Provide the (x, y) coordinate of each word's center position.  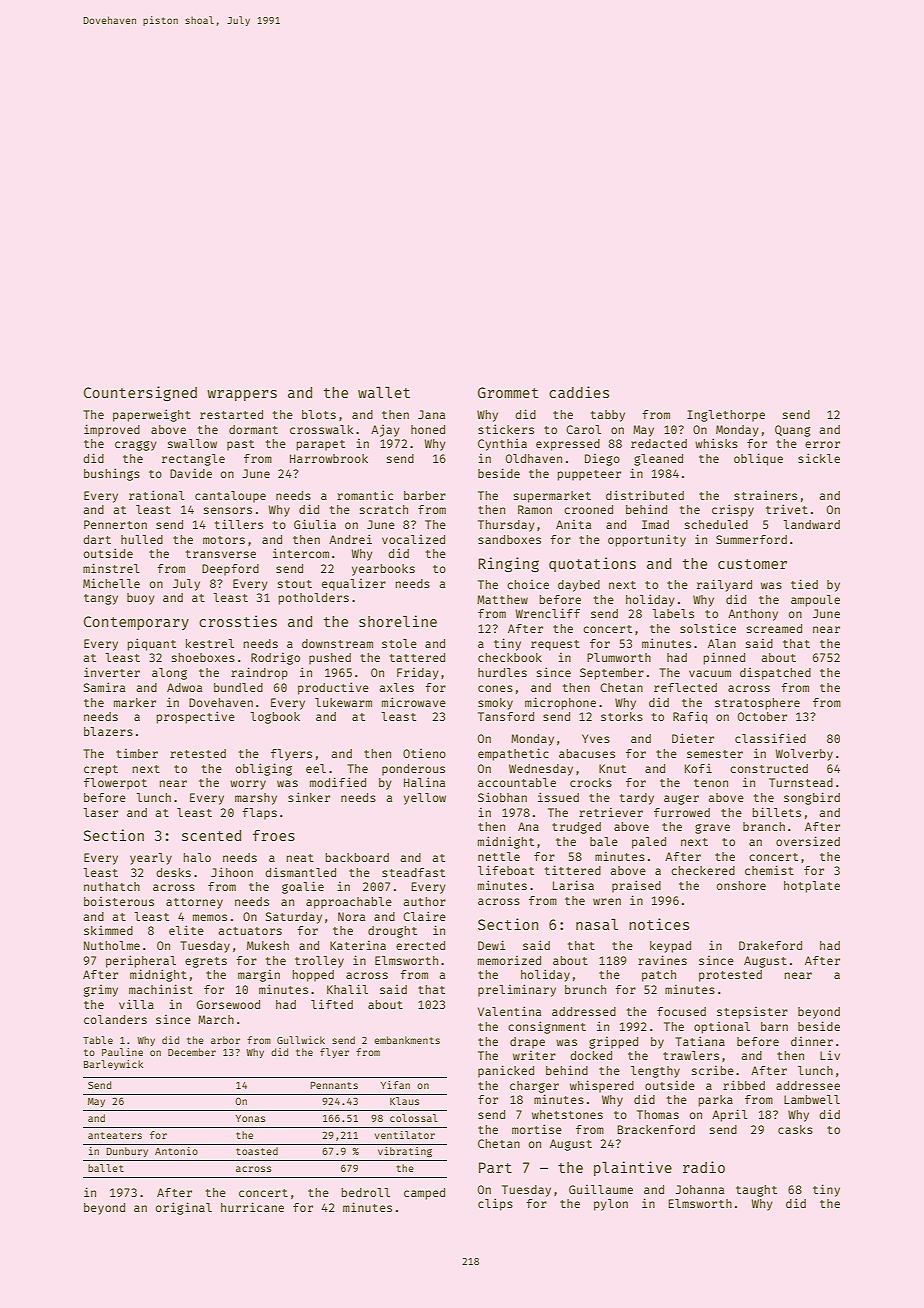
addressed (584, 1011)
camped (424, 1194)
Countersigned (140, 393)
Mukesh (268, 945)
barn (774, 1026)
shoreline (398, 621)
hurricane (252, 1207)
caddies (579, 392)
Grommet (508, 392)
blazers (108, 731)
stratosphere (757, 704)
